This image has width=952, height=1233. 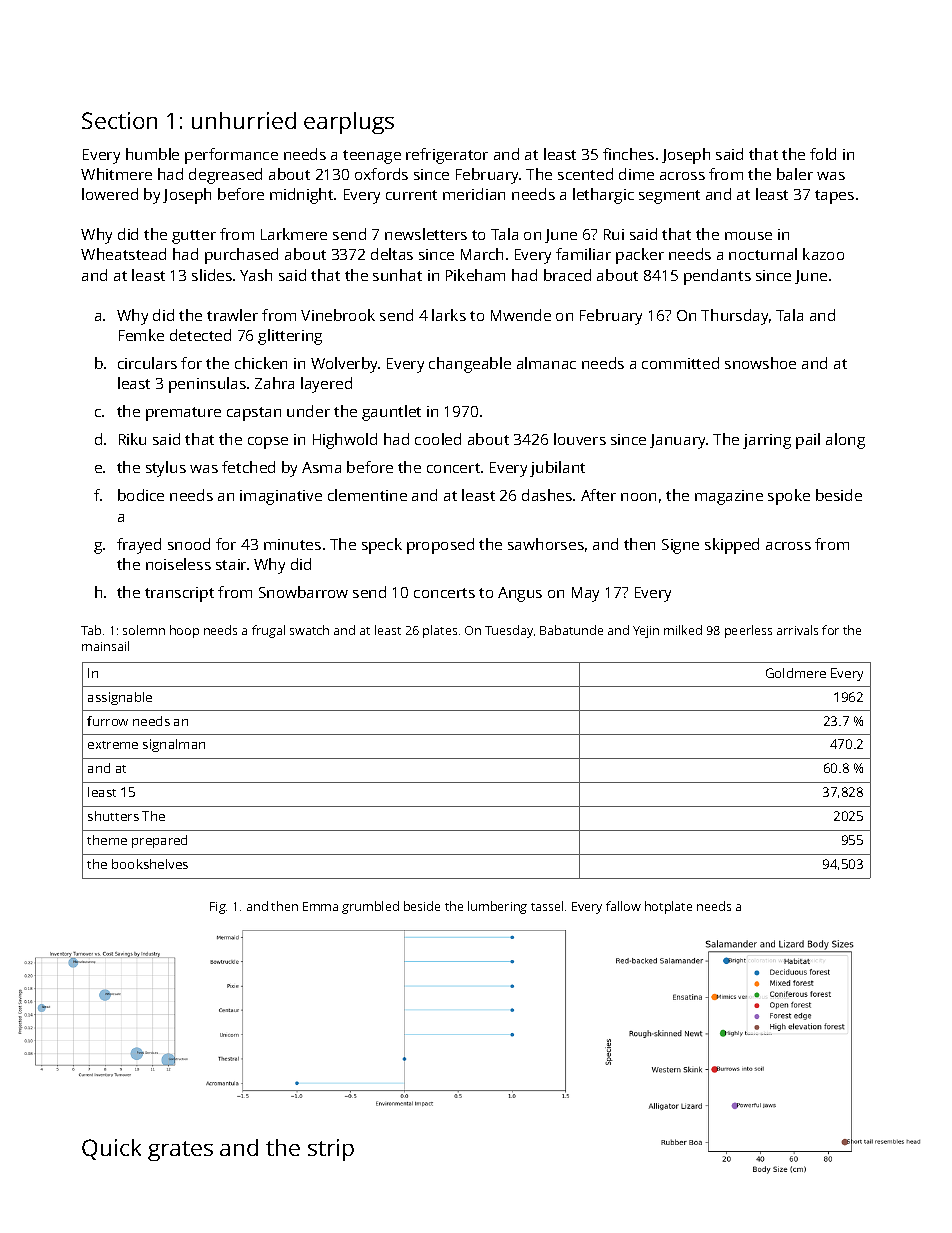 What do you see at coordinates (110, 194) in the image?
I see `lowered` at bounding box center [110, 194].
